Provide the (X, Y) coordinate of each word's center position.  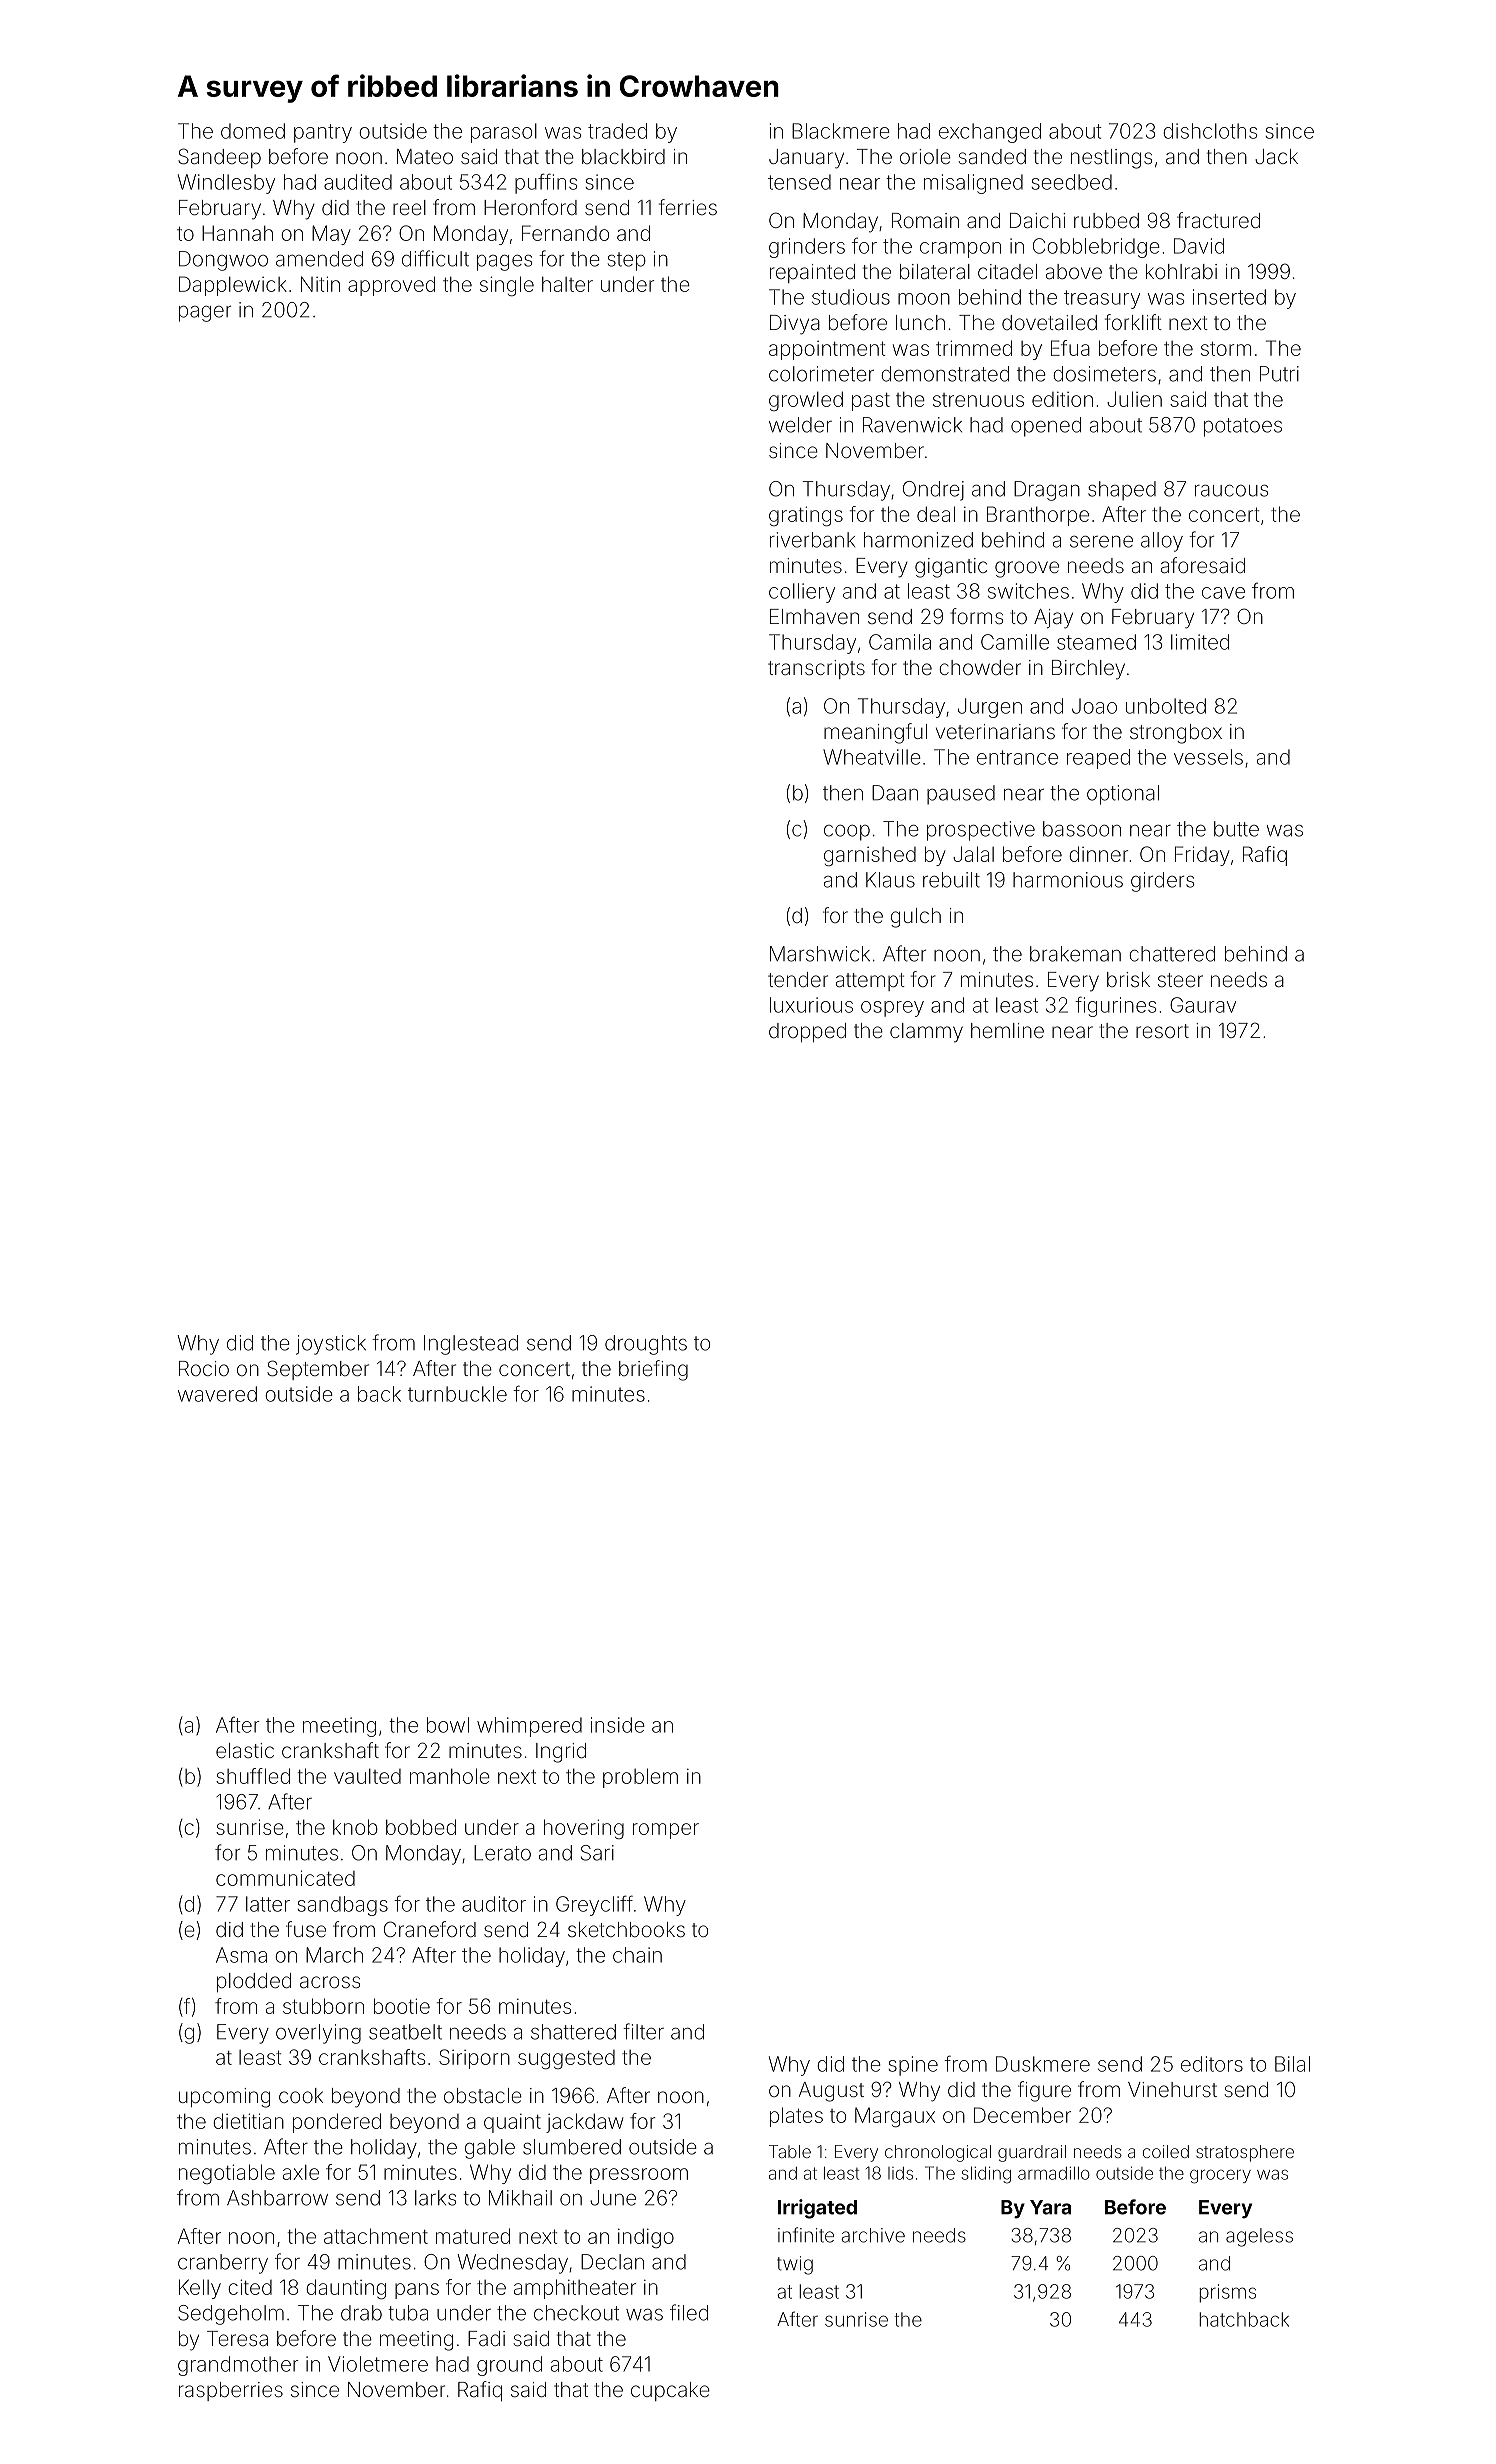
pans (417, 2291)
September (318, 1370)
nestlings (1111, 159)
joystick (331, 1345)
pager (205, 314)
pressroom (639, 2176)
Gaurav (1203, 1005)
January (806, 159)
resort (1162, 1031)
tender (798, 979)
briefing (653, 1370)
